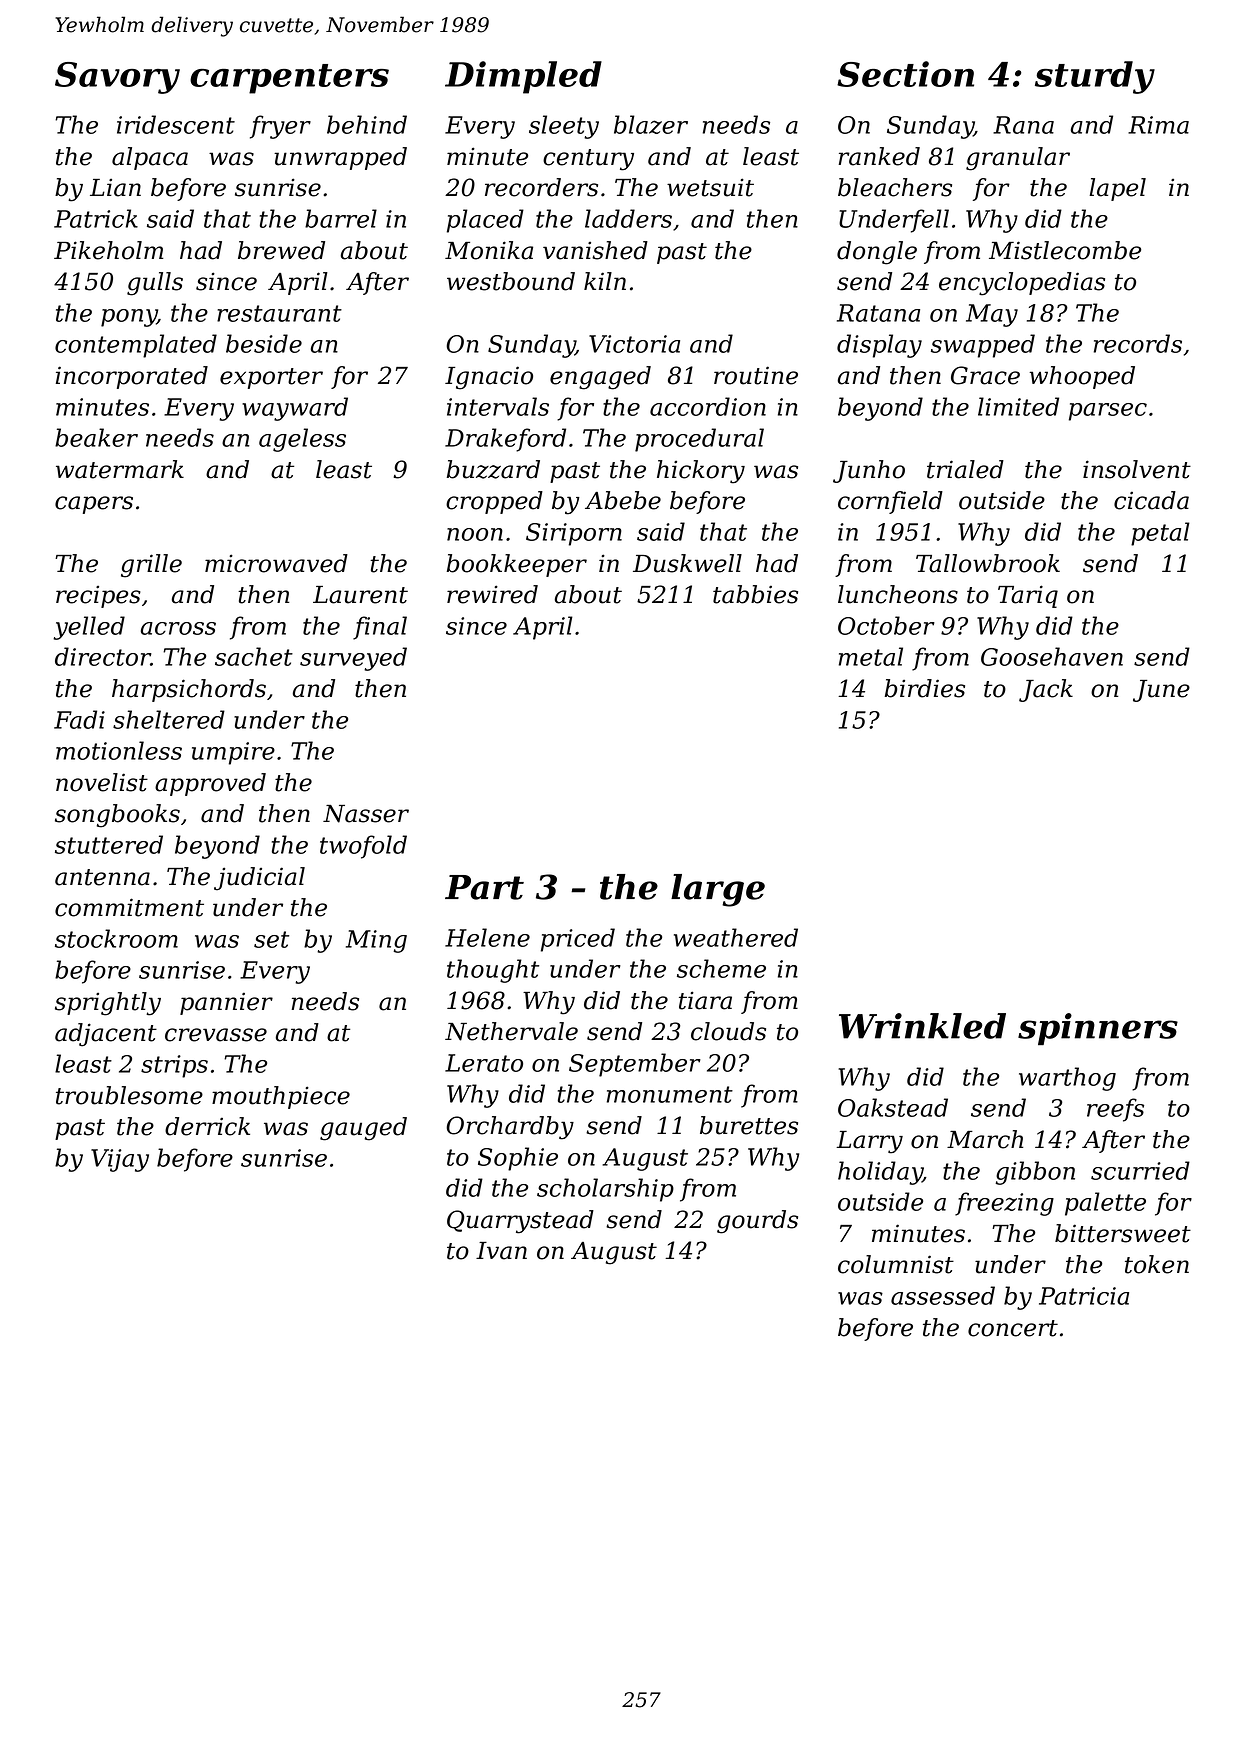  What do you see at coordinates (749, 1125) in the screenshot?
I see `burettes` at bounding box center [749, 1125].
